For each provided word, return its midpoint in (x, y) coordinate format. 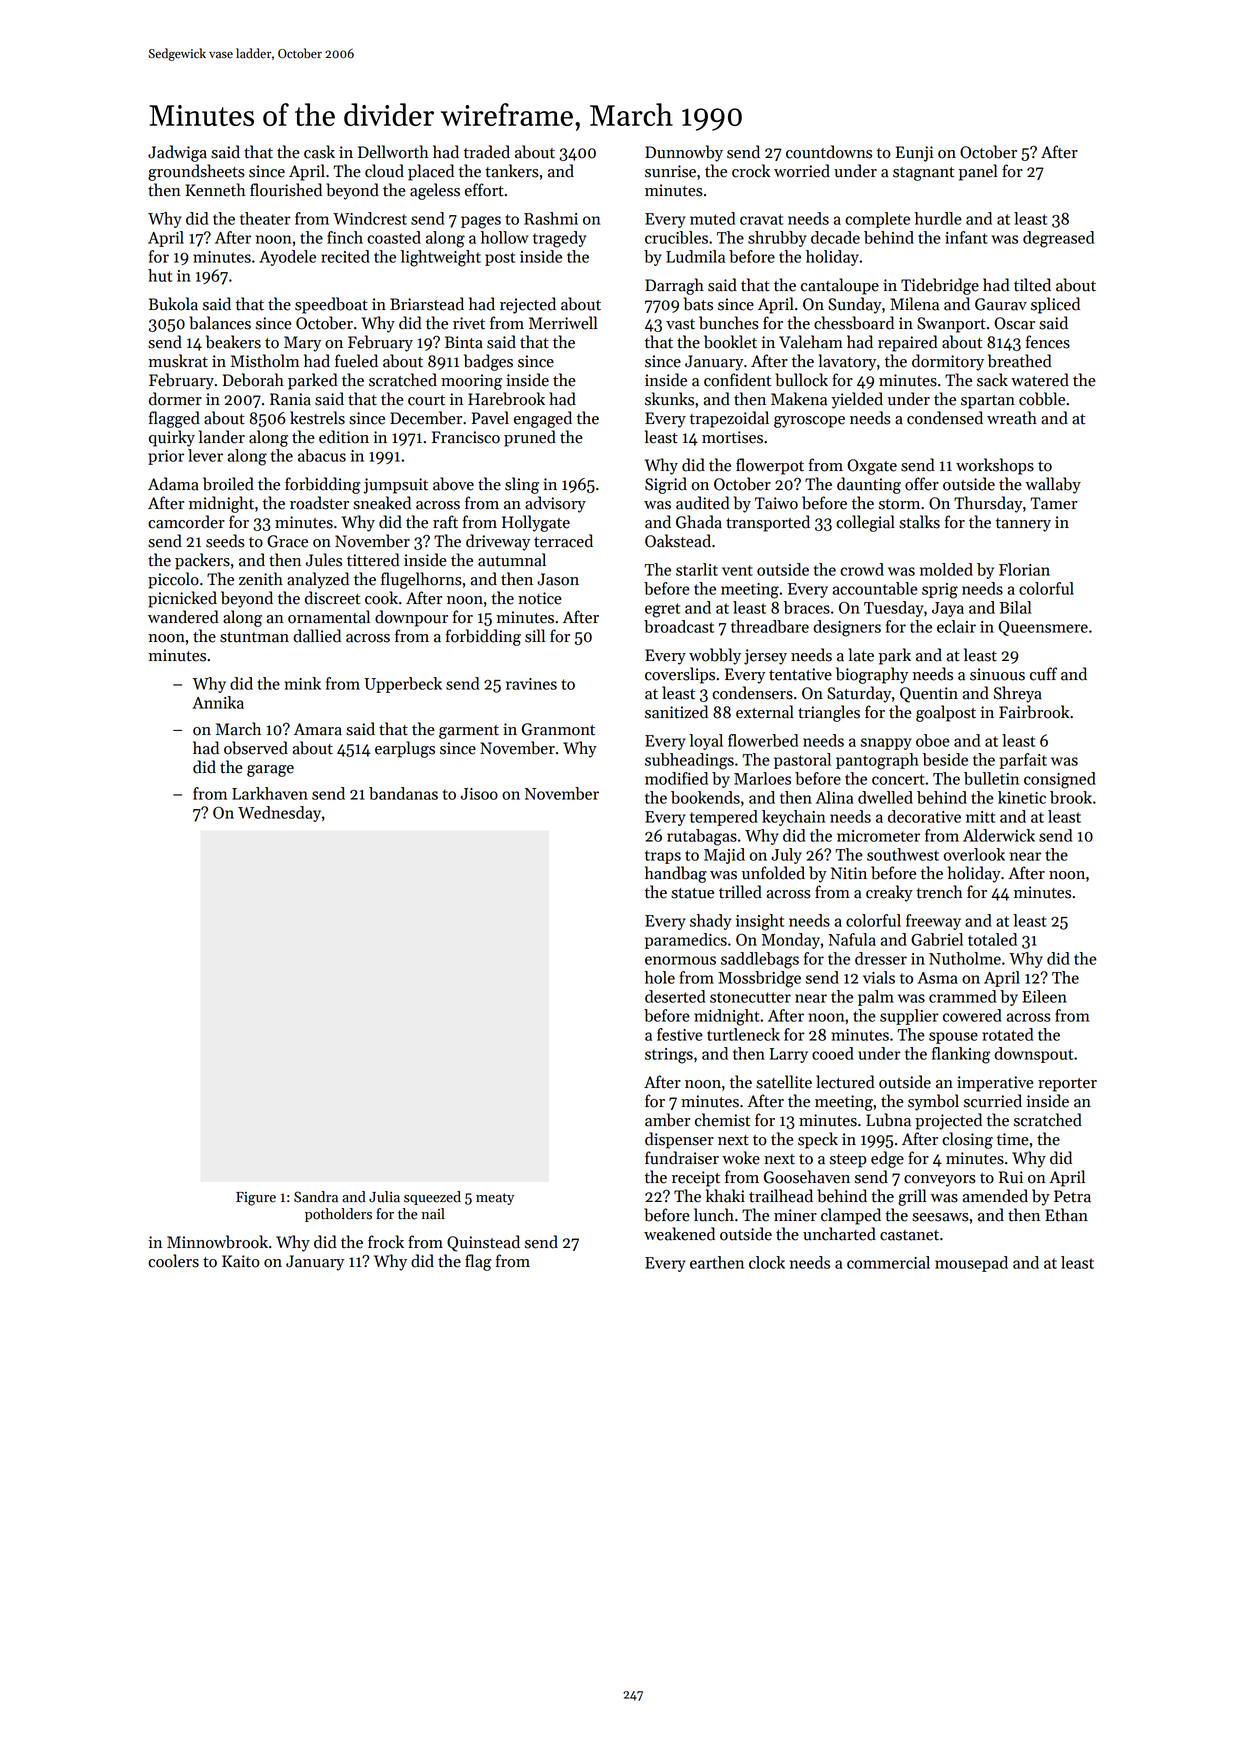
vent (737, 570)
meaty (495, 1199)
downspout (1033, 1055)
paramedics (686, 941)
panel (978, 172)
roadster (319, 503)
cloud (384, 171)
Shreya (1018, 694)
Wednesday (279, 814)
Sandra (316, 1197)
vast (680, 324)
